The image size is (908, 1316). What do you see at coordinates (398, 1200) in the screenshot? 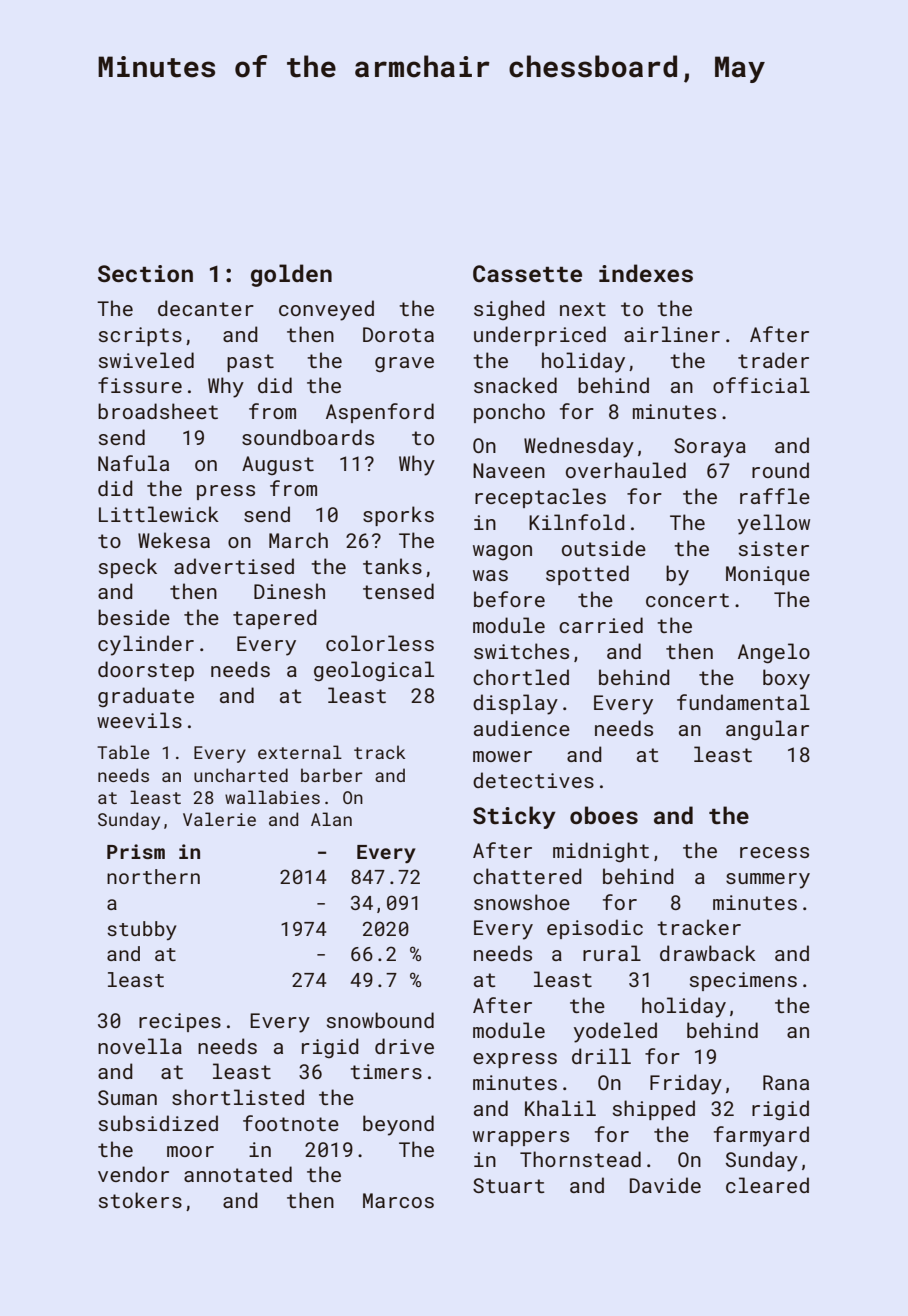
I see `Marcos` at bounding box center [398, 1200].
